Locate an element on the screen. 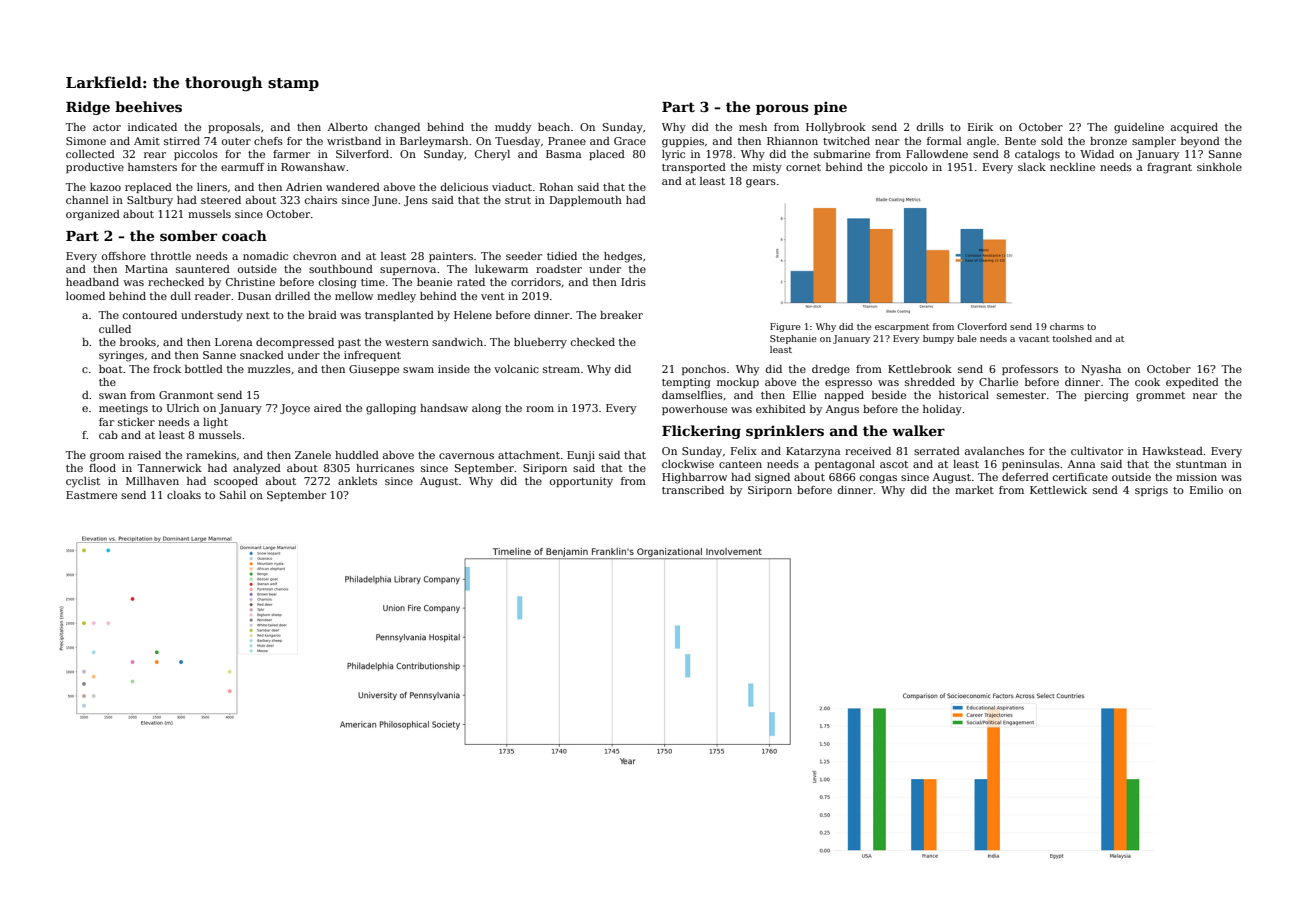 Image resolution: width=1308 pixels, height=924 pixels. strut is located at coordinates (518, 200).
